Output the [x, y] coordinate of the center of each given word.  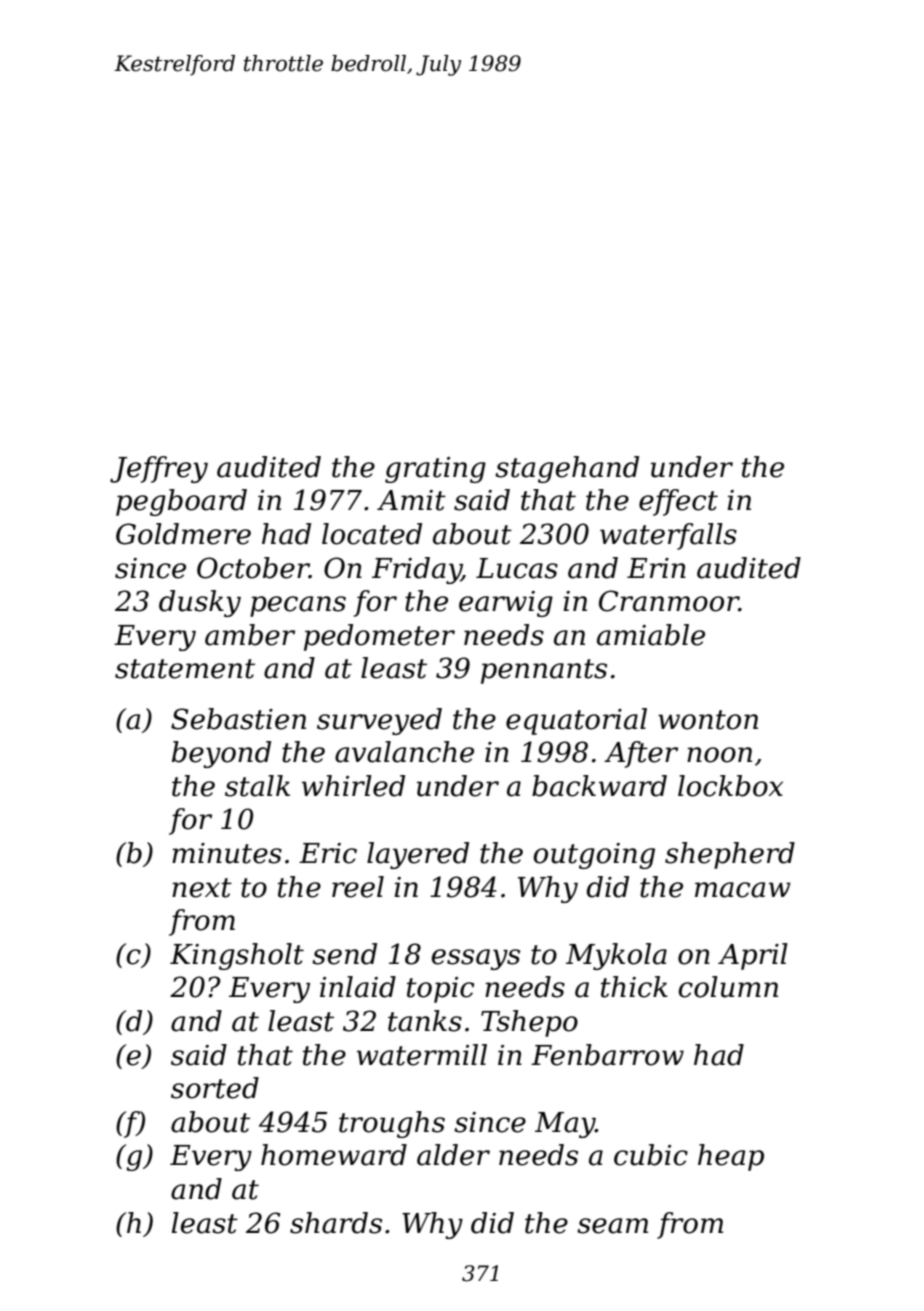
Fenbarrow [607, 1055]
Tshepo [529, 1023]
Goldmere [183, 534]
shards [336, 1223]
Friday [417, 570]
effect [678, 502]
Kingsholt [237, 956]
